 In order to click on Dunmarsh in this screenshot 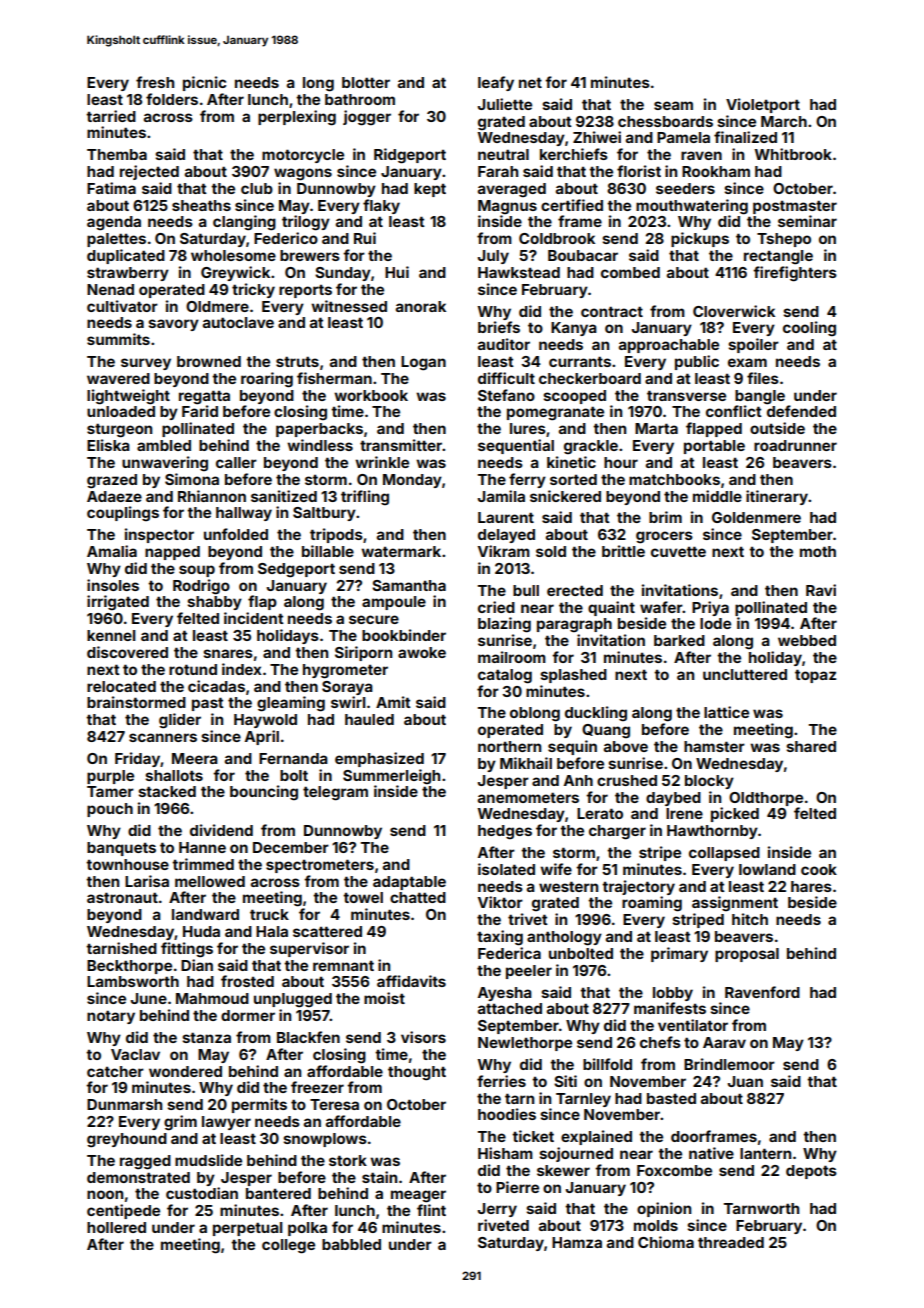, I will do `click(124, 1104)`.
